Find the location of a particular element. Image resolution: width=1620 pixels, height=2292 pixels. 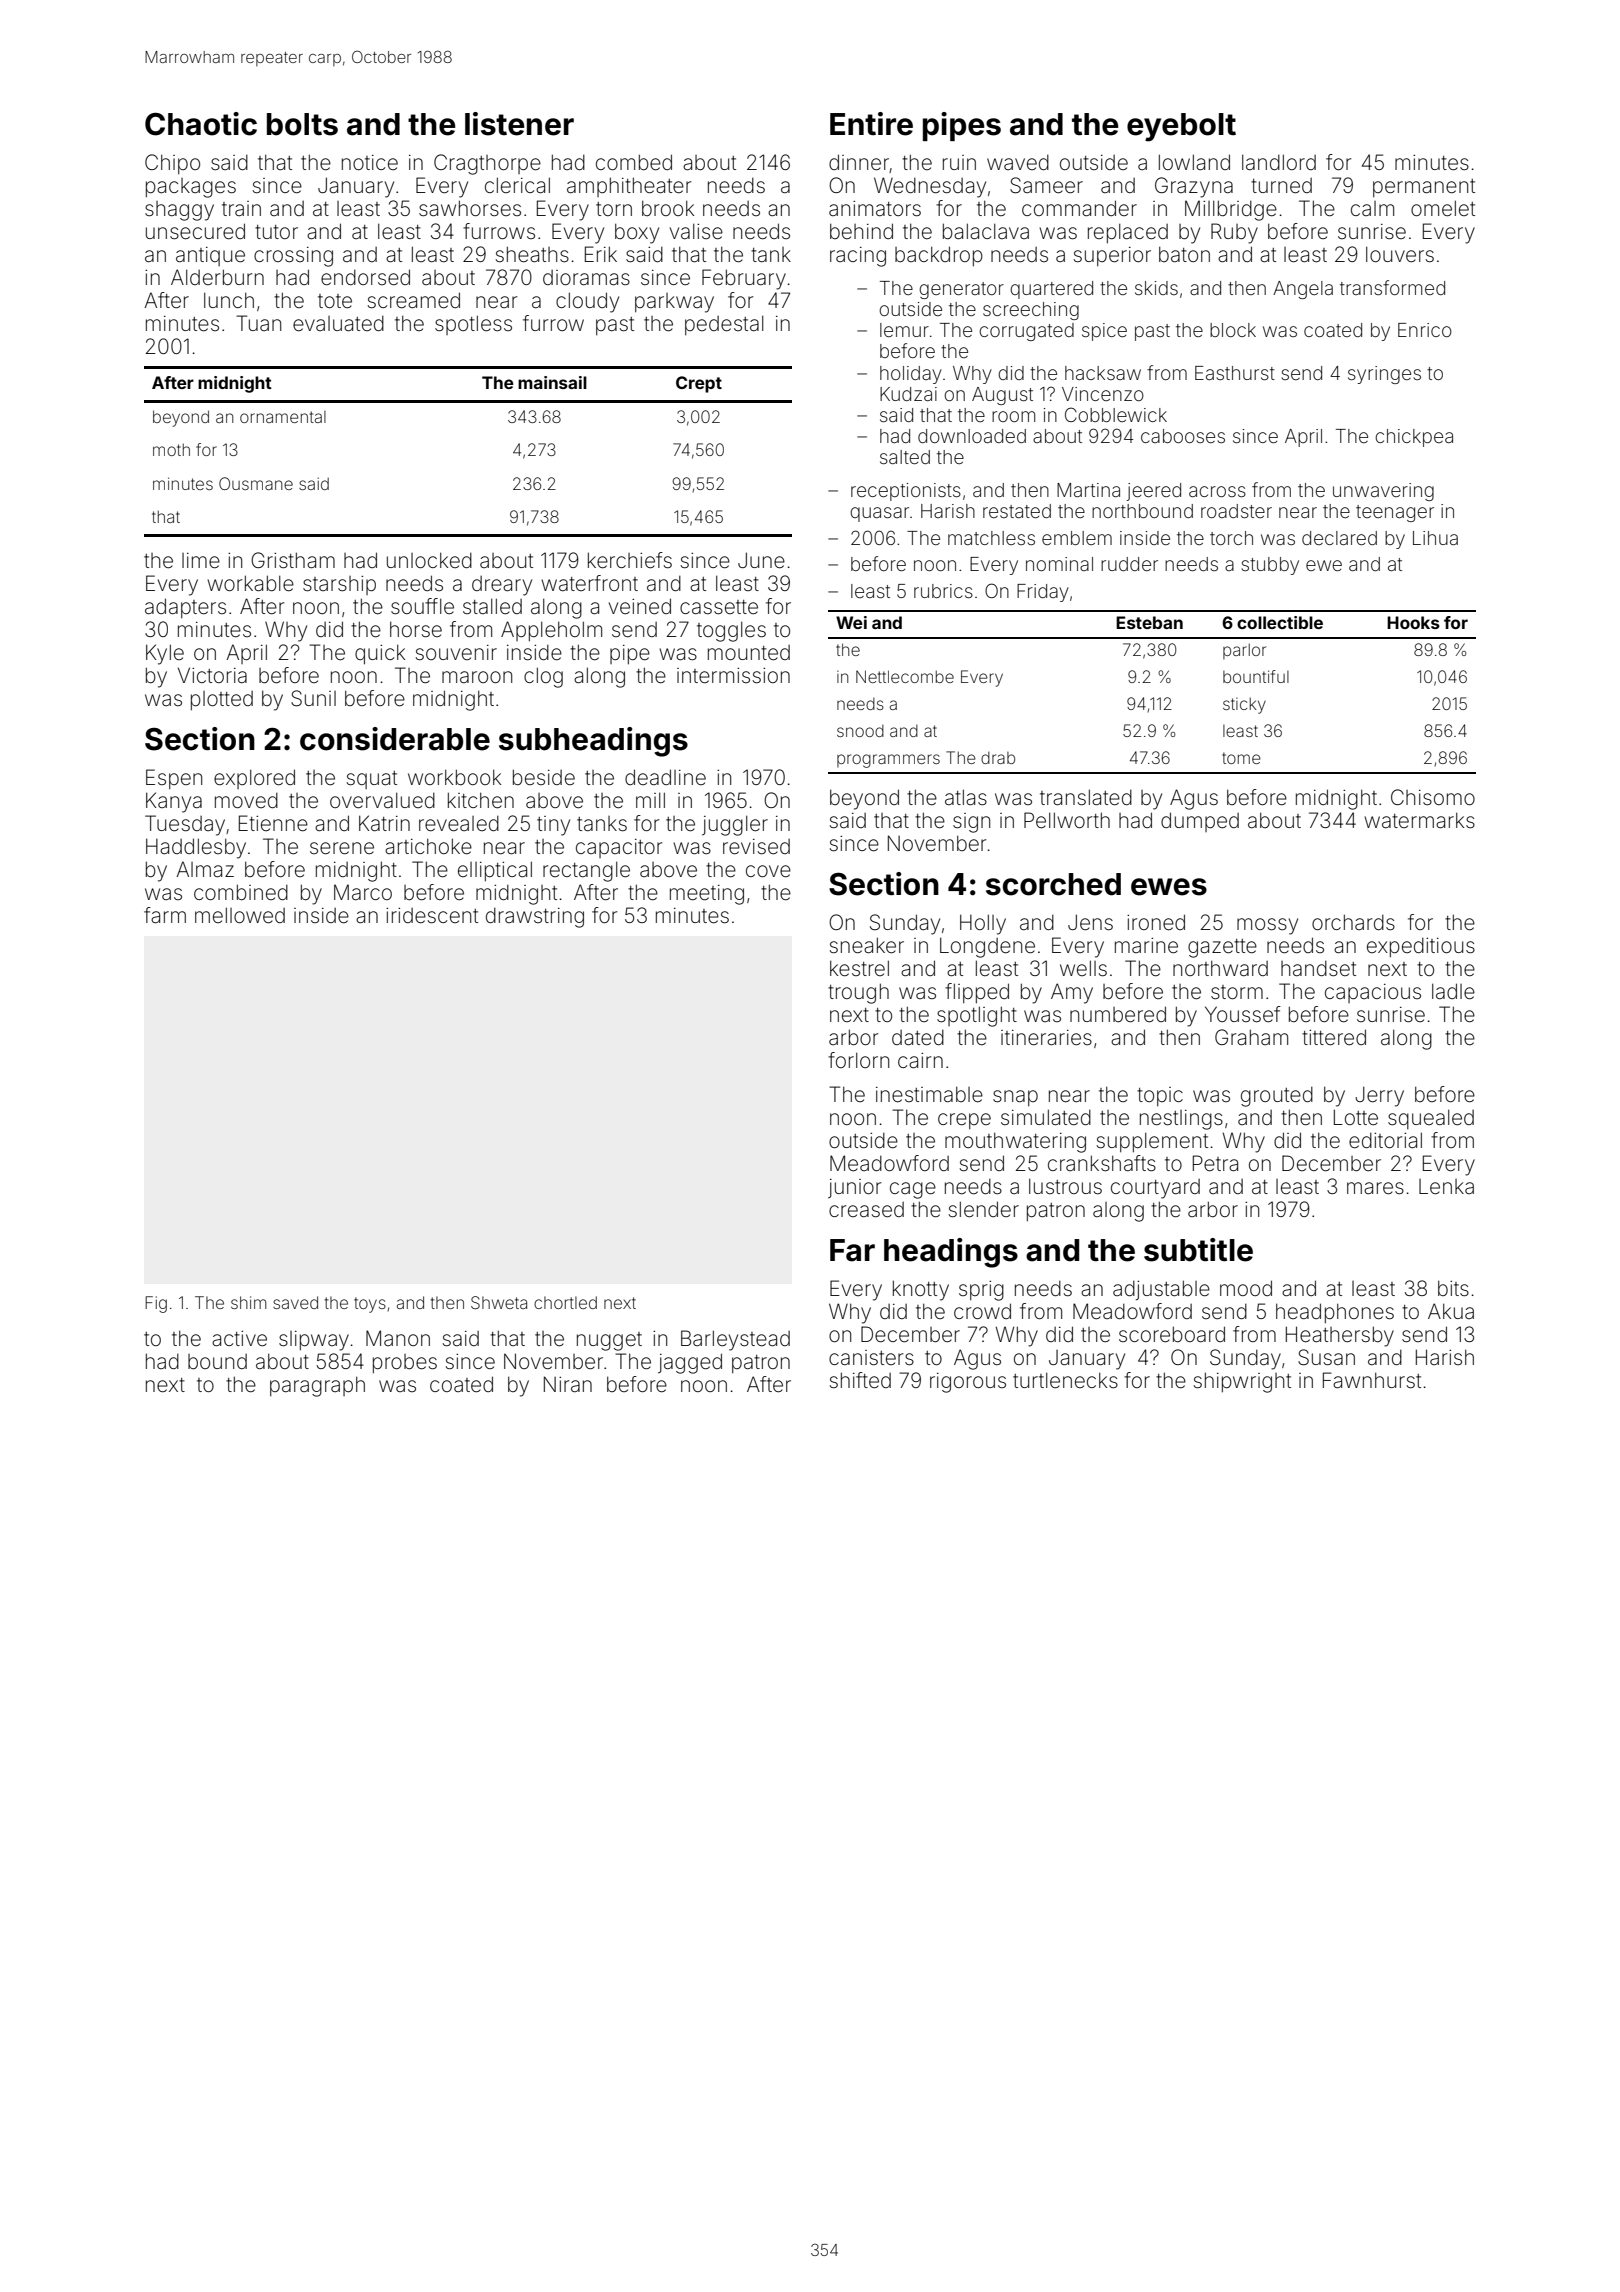

Gristham is located at coordinates (293, 560).
